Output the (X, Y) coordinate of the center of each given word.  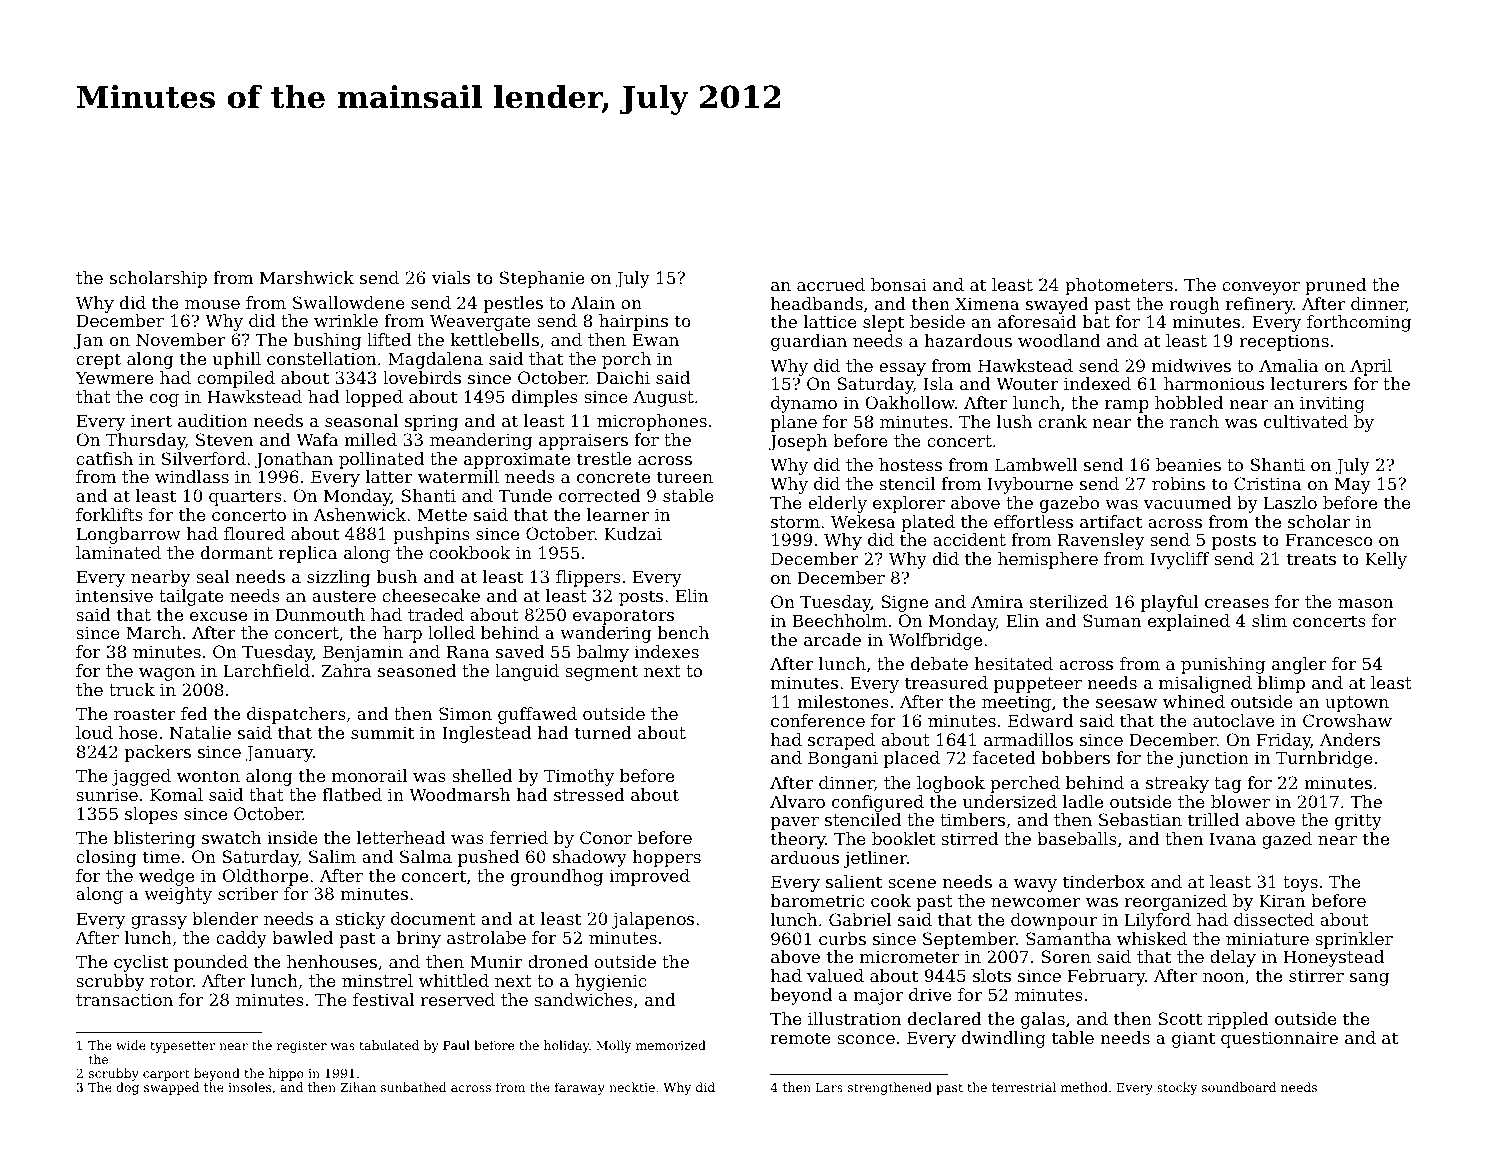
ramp (1127, 406)
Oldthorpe (265, 877)
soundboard (1239, 1087)
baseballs (1077, 838)
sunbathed (414, 1087)
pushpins (431, 535)
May (1352, 485)
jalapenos (653, 920)
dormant (237, 552)
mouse (212, 304)
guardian (809, 342)
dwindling (1004, 1039)
